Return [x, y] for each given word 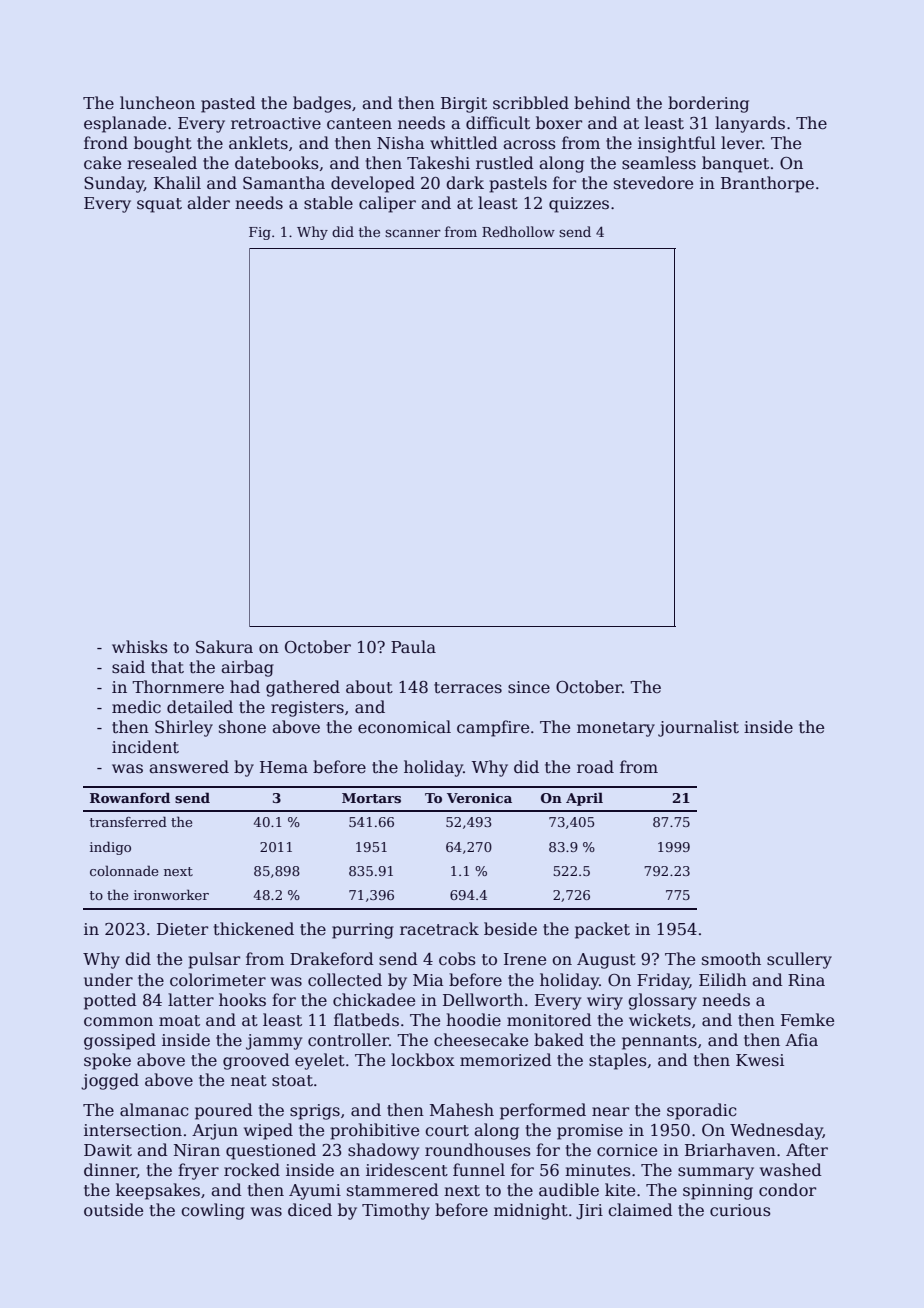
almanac [154, 1110]
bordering [708, 104]
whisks [140, 647]
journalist [698, 728]
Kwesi [760, 1060]
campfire [493, 728]
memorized [506, 1060]
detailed [200, 707]
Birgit [464, 105]
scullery [799, 960]
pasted [228, 104]
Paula [413, 647]
